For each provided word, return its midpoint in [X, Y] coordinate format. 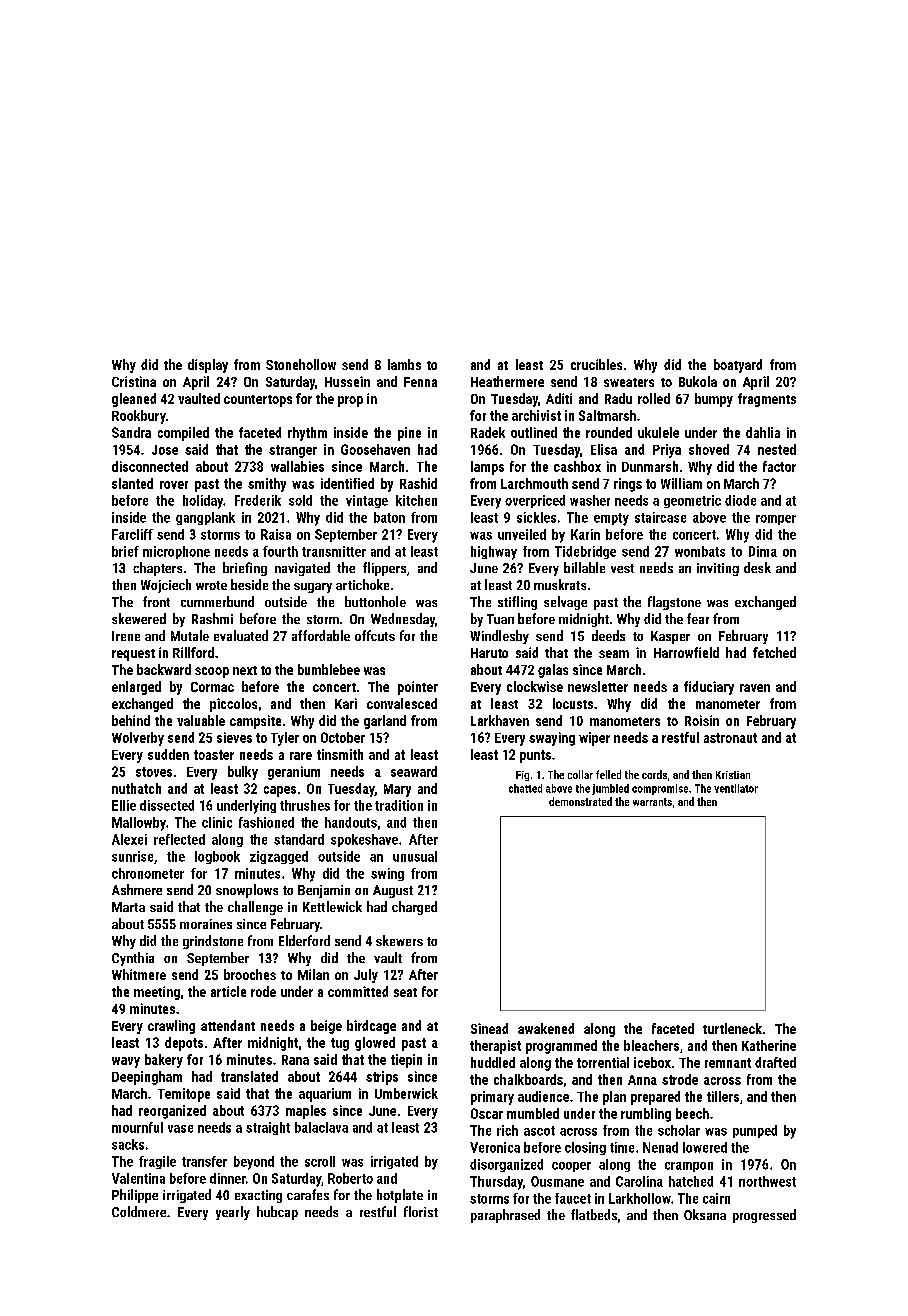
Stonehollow [301, 364]
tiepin [406, 1061]
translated [249, 1076]
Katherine [769, 1045]
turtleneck [732, 1028]
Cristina [134, 381]
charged [414, 908]
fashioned [266, 822]
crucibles [596, 364]
